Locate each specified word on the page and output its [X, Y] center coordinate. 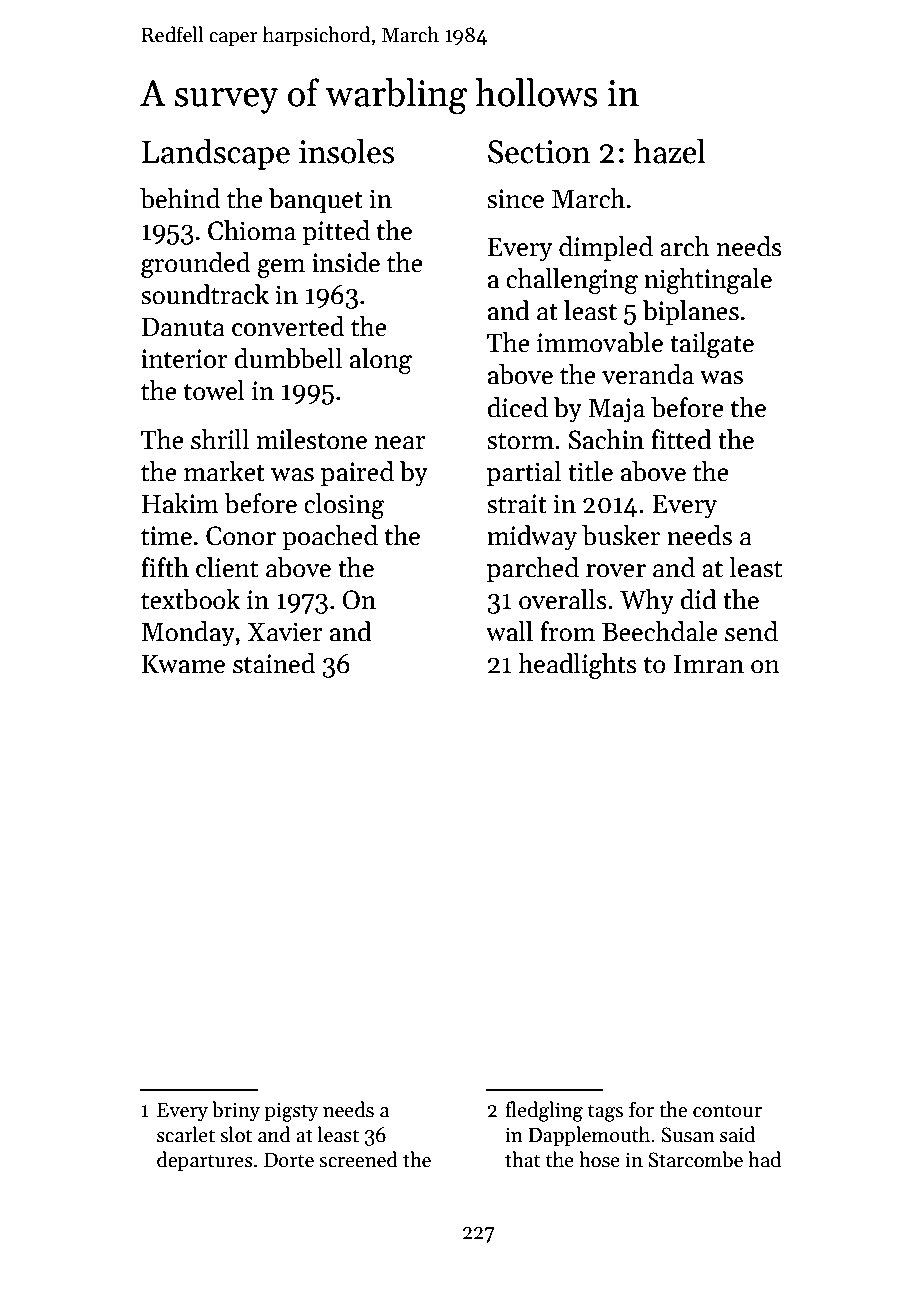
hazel [669, 151]
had [764, 1159]
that [523, 1159]
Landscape [216, 154]
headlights [577, 666]
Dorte [289, 1160]
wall [509, 631]
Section [539, 152]
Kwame [183, 664]
